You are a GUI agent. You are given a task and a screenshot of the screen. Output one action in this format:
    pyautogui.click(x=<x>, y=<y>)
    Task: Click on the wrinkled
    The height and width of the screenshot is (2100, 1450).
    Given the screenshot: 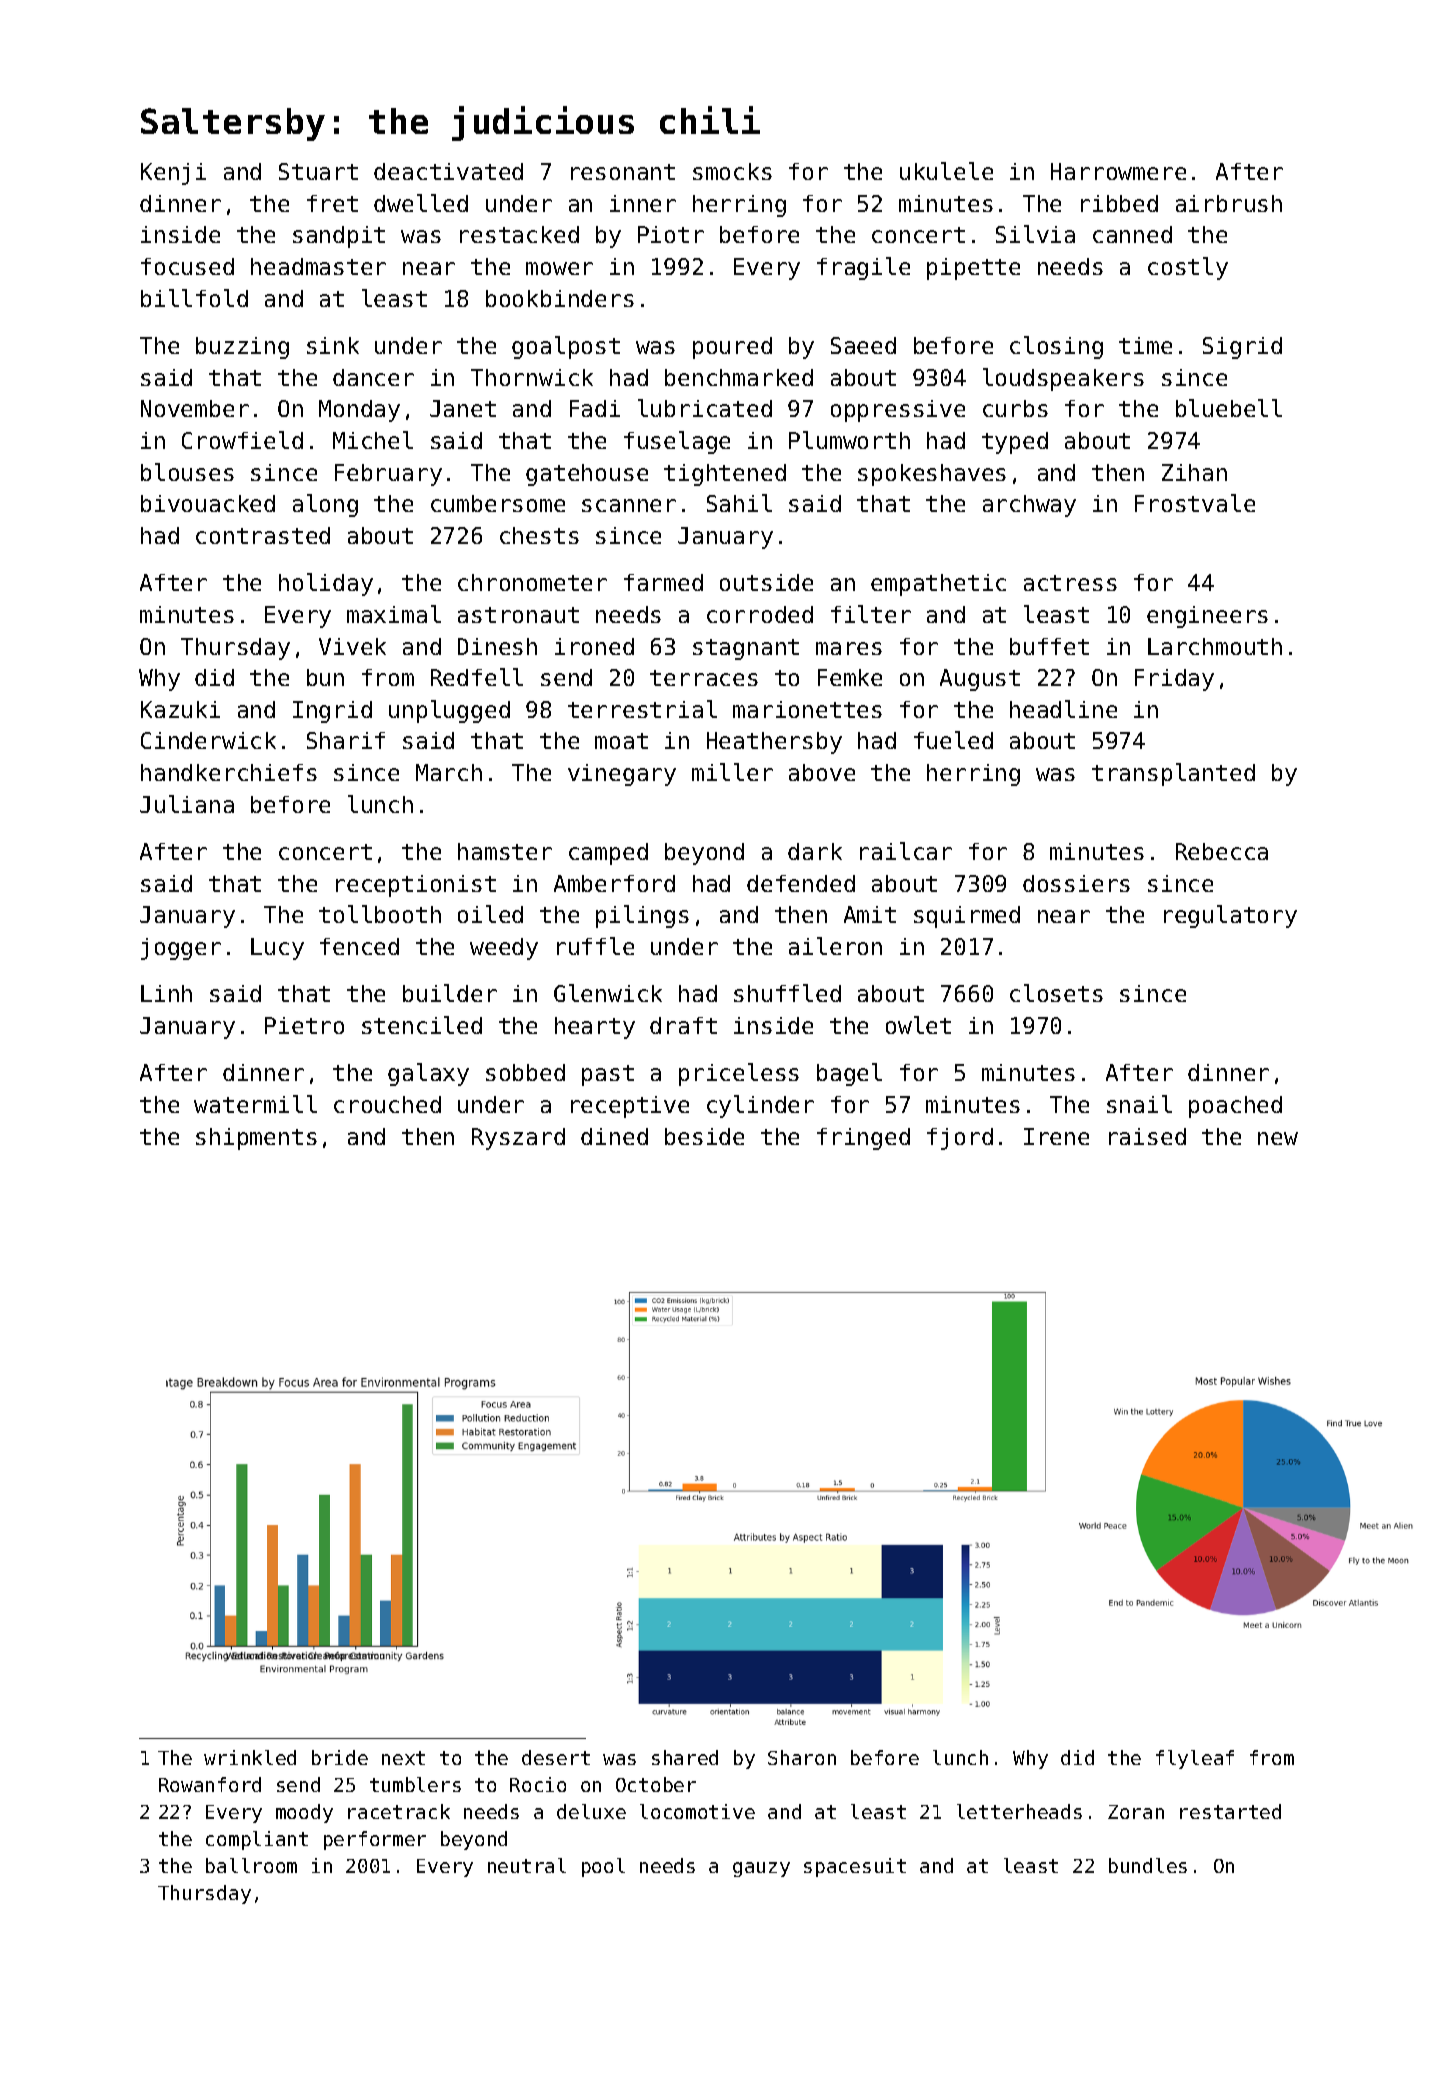 What is the action you would take?
    pyautogui.click(x=250, y=1757)
